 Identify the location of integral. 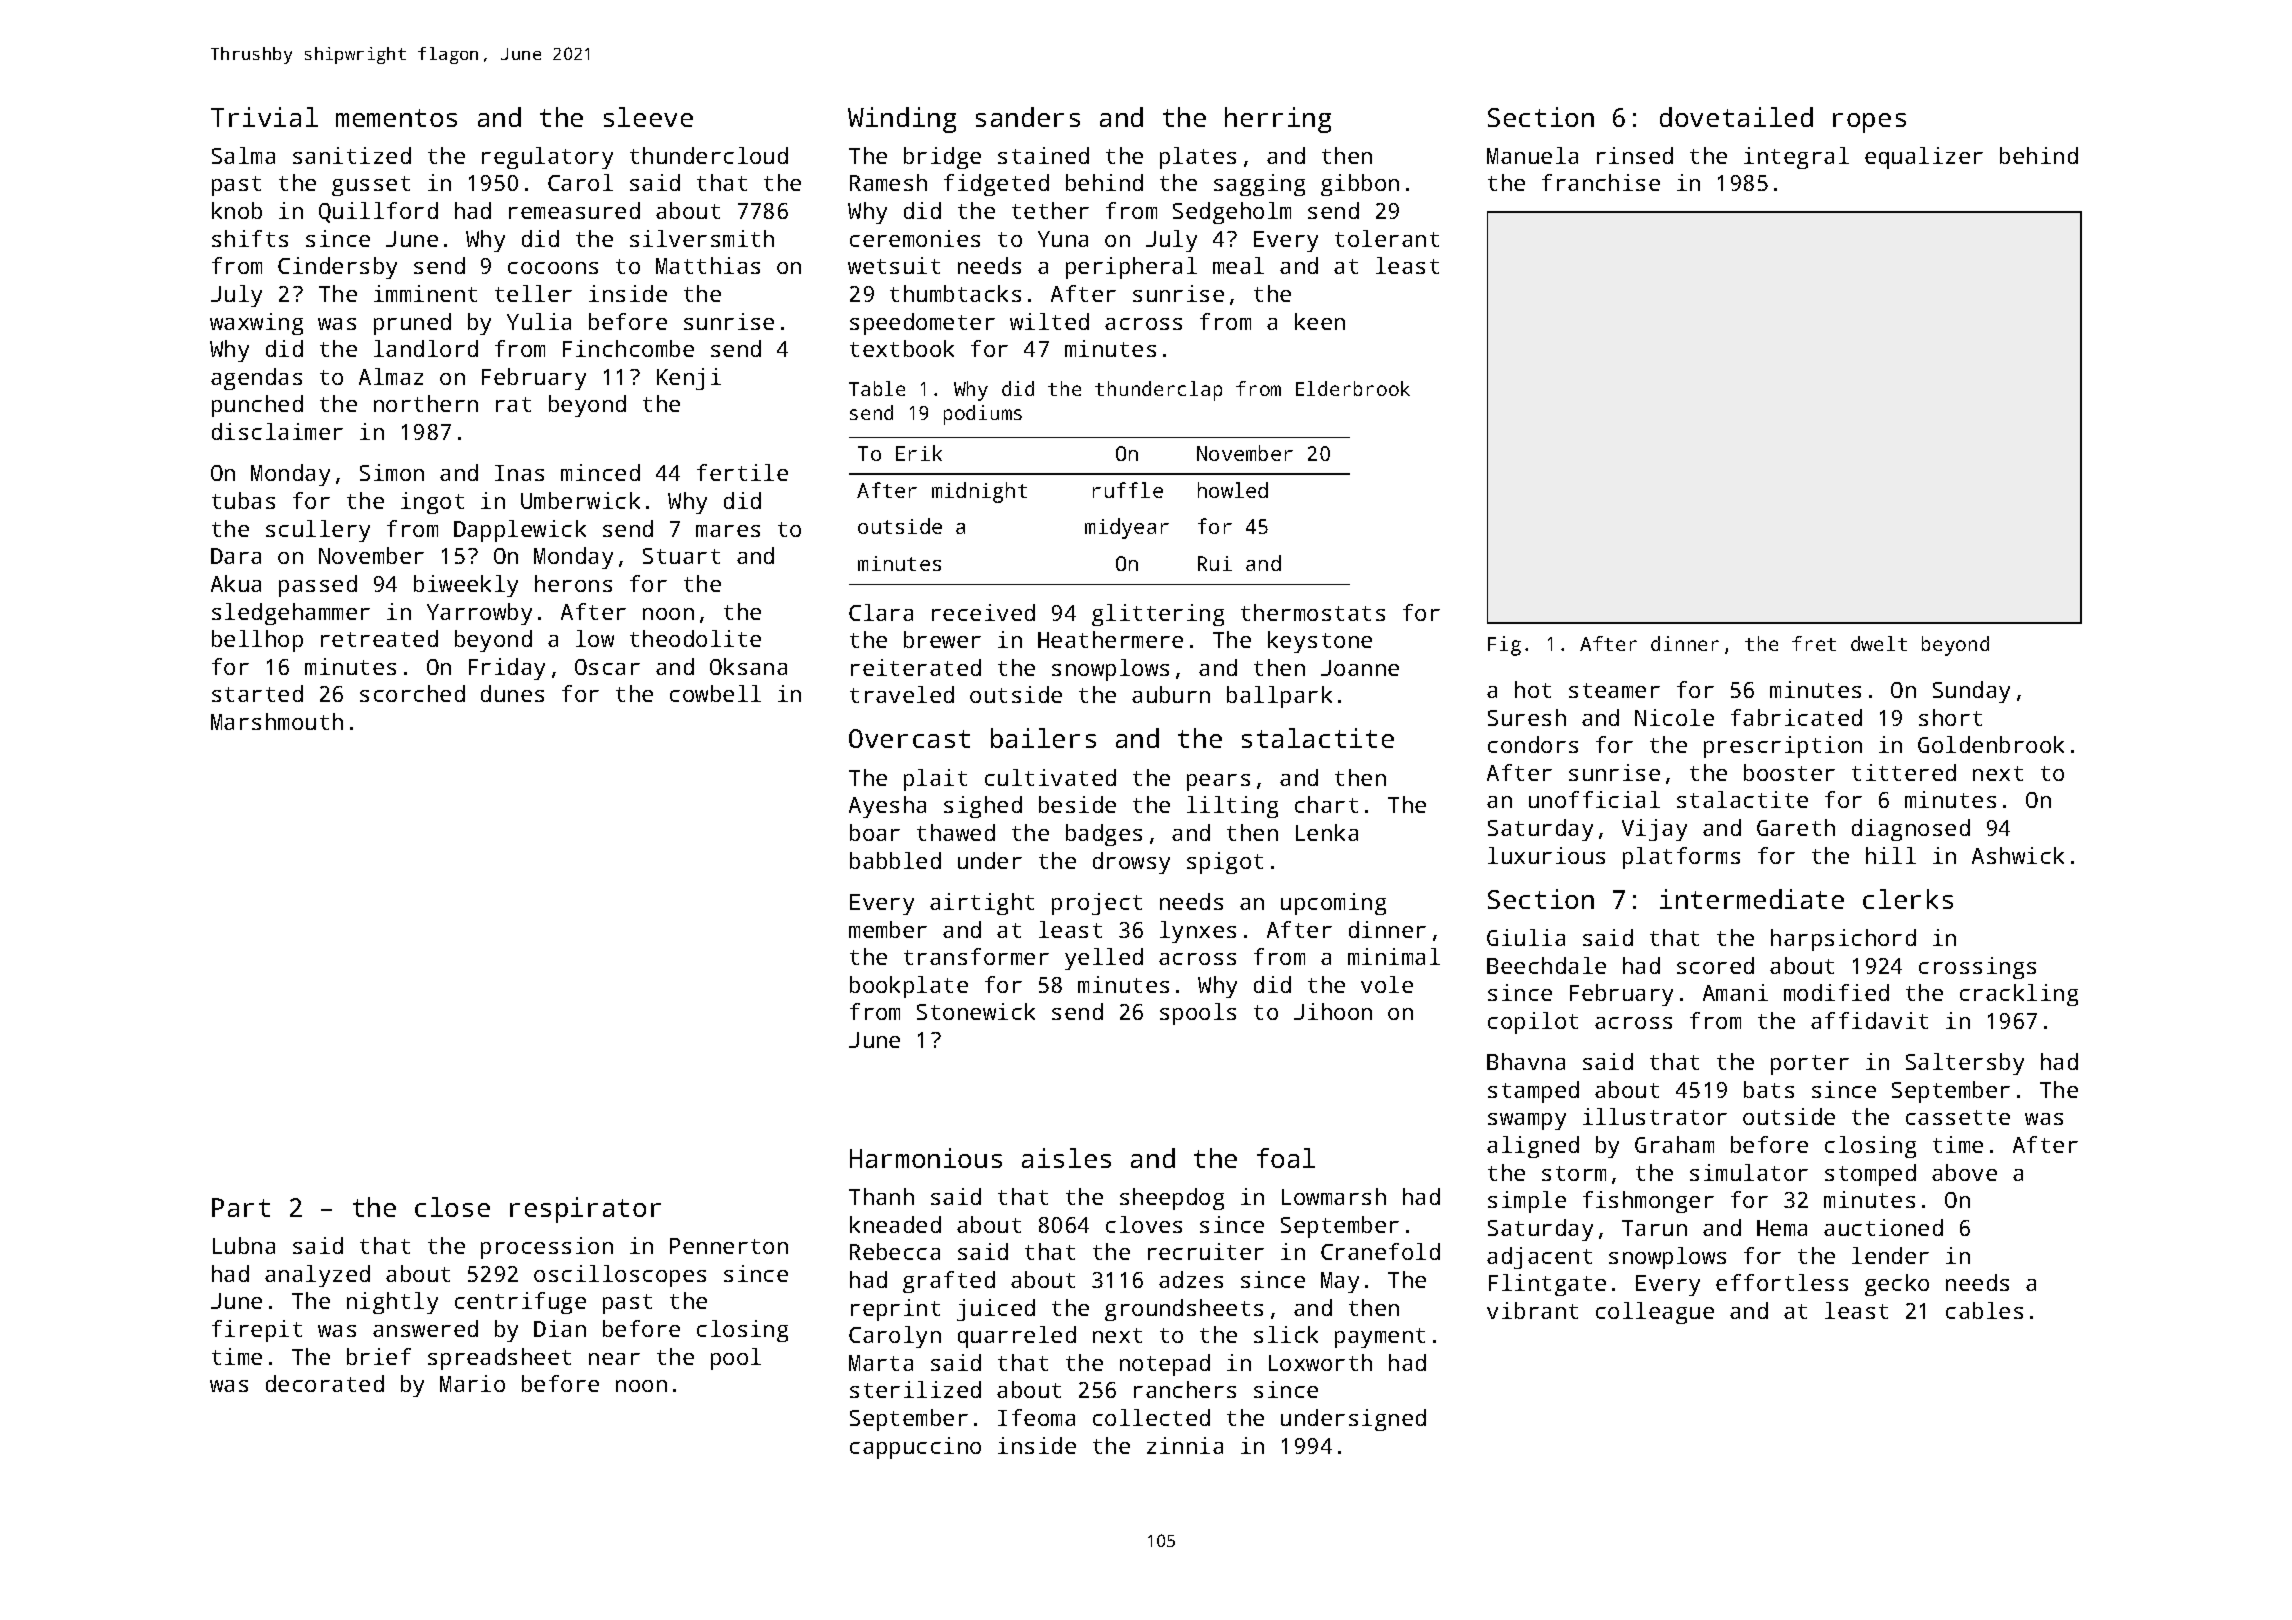
(1796, 158).
